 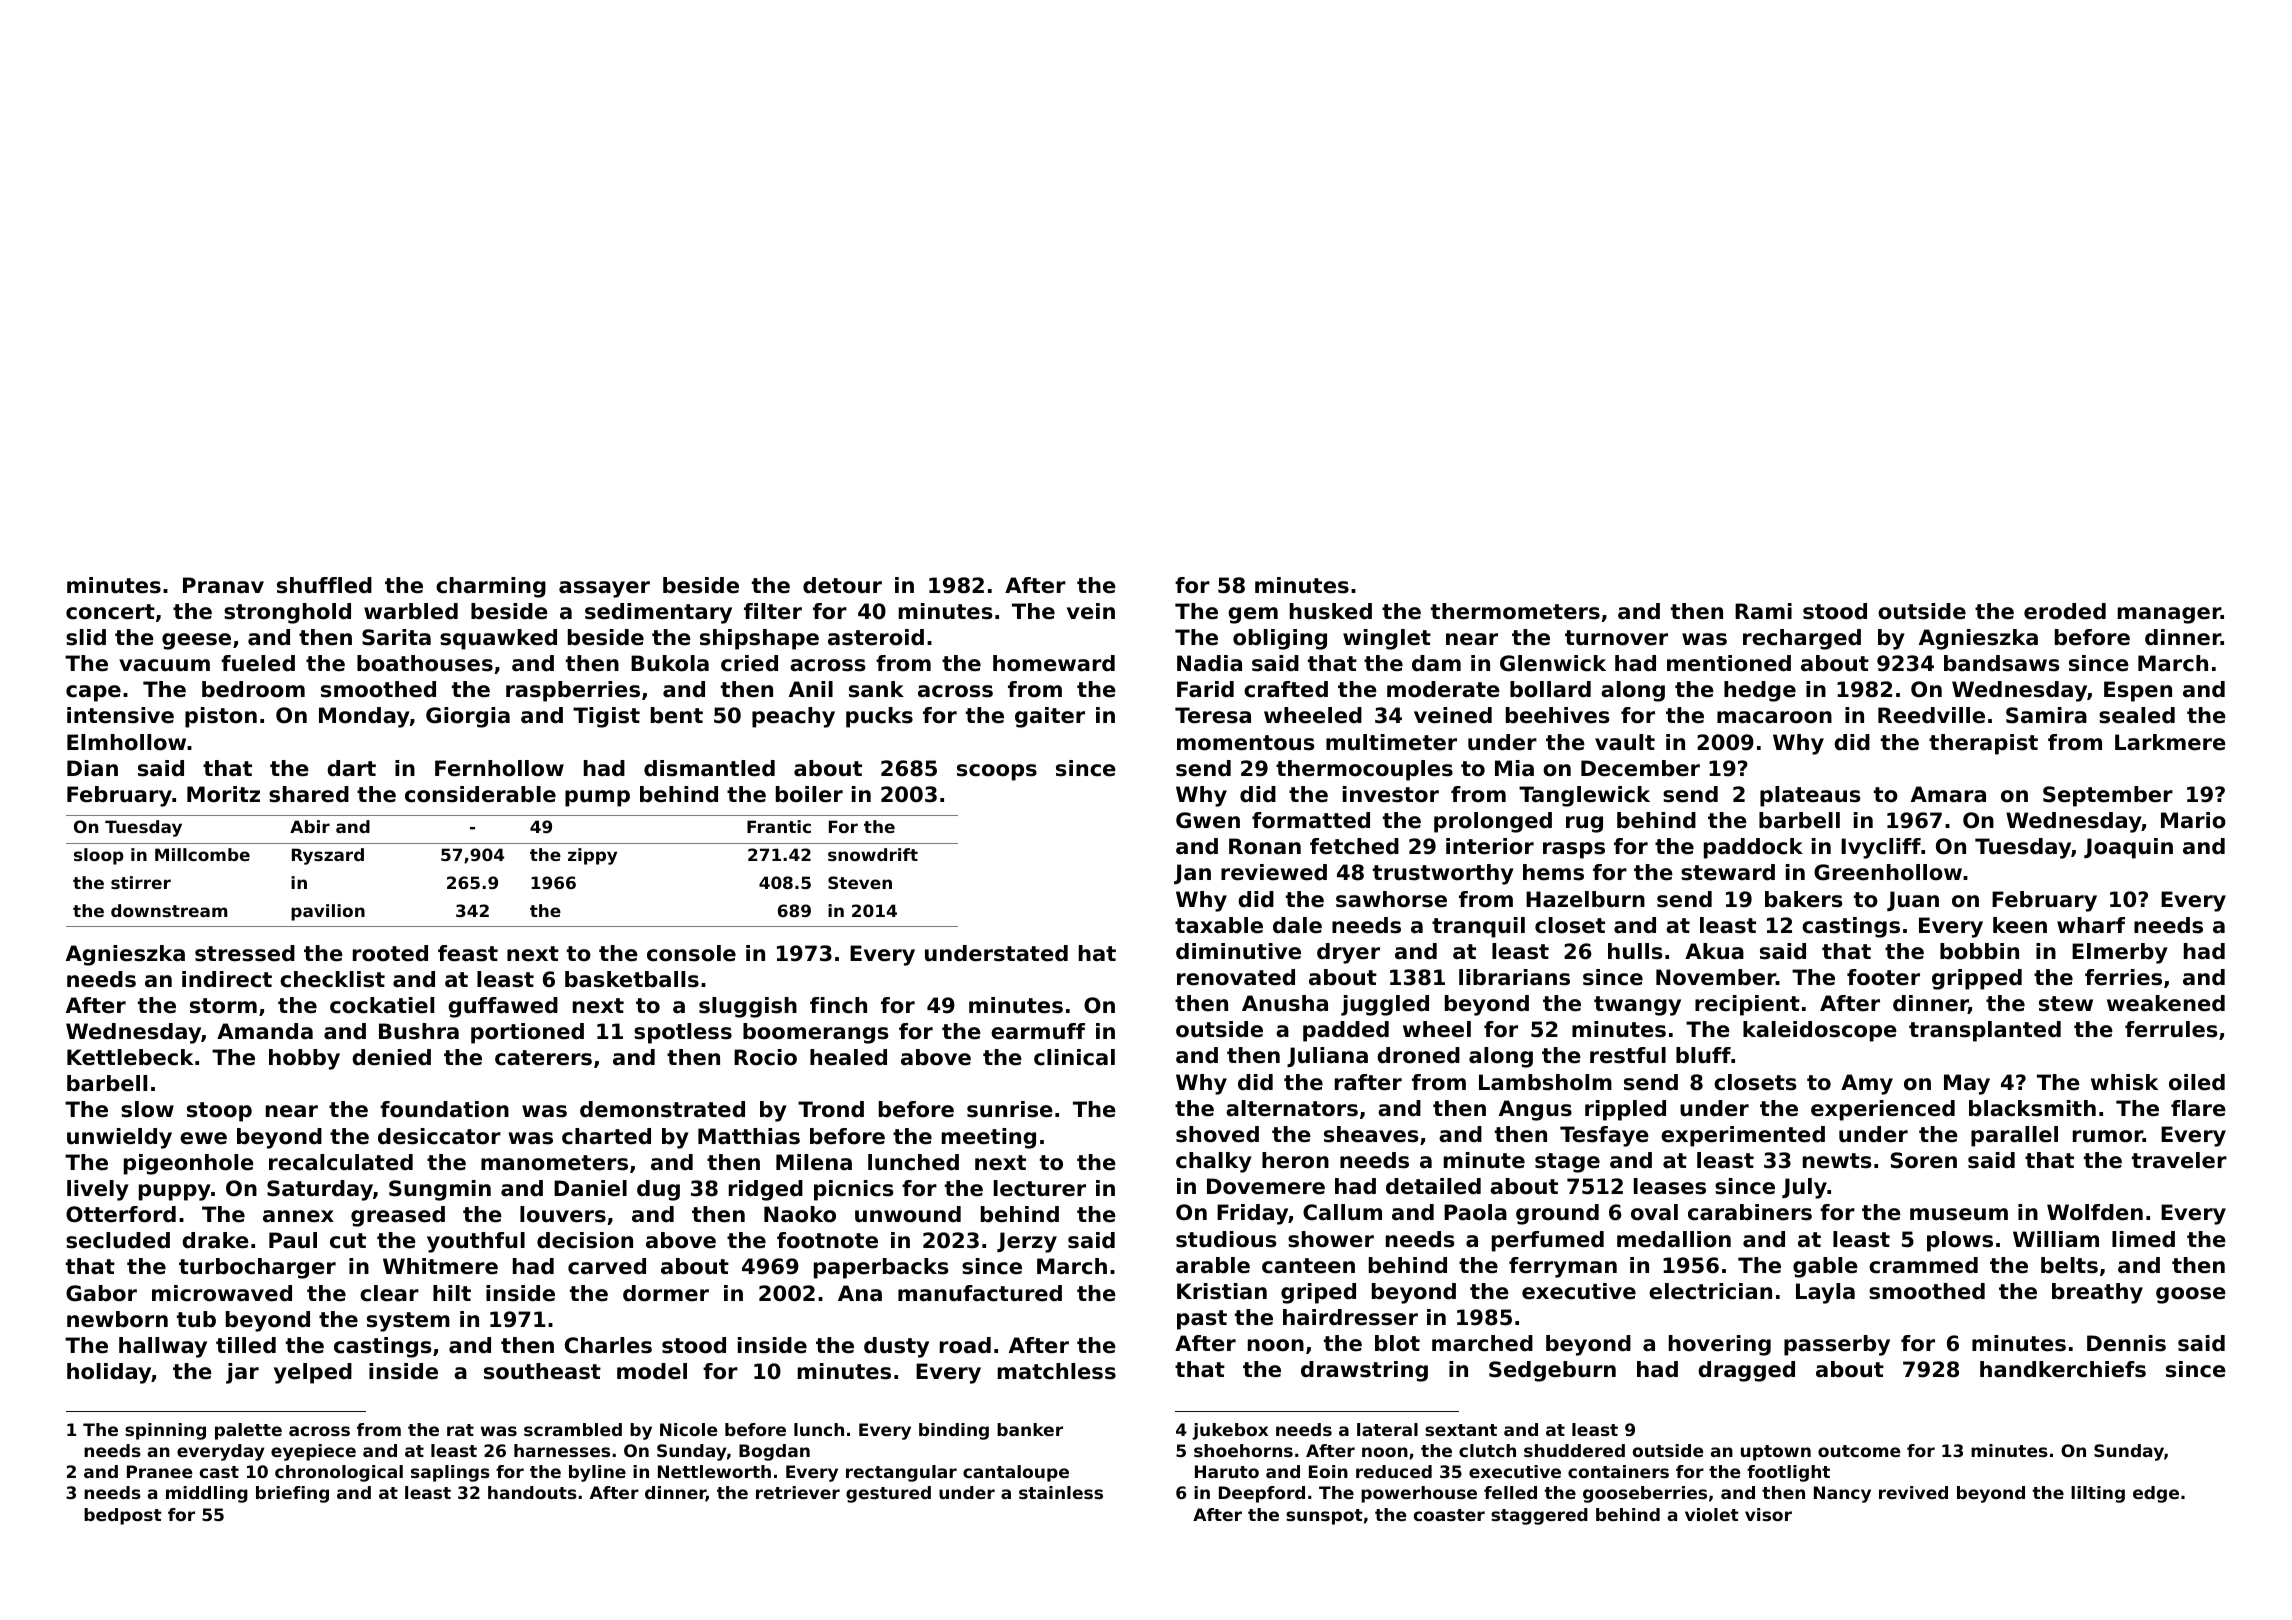 What do you see at coordinates (1331, 611) in the document?
I see `husked` at bounding box center [1331, 611].
